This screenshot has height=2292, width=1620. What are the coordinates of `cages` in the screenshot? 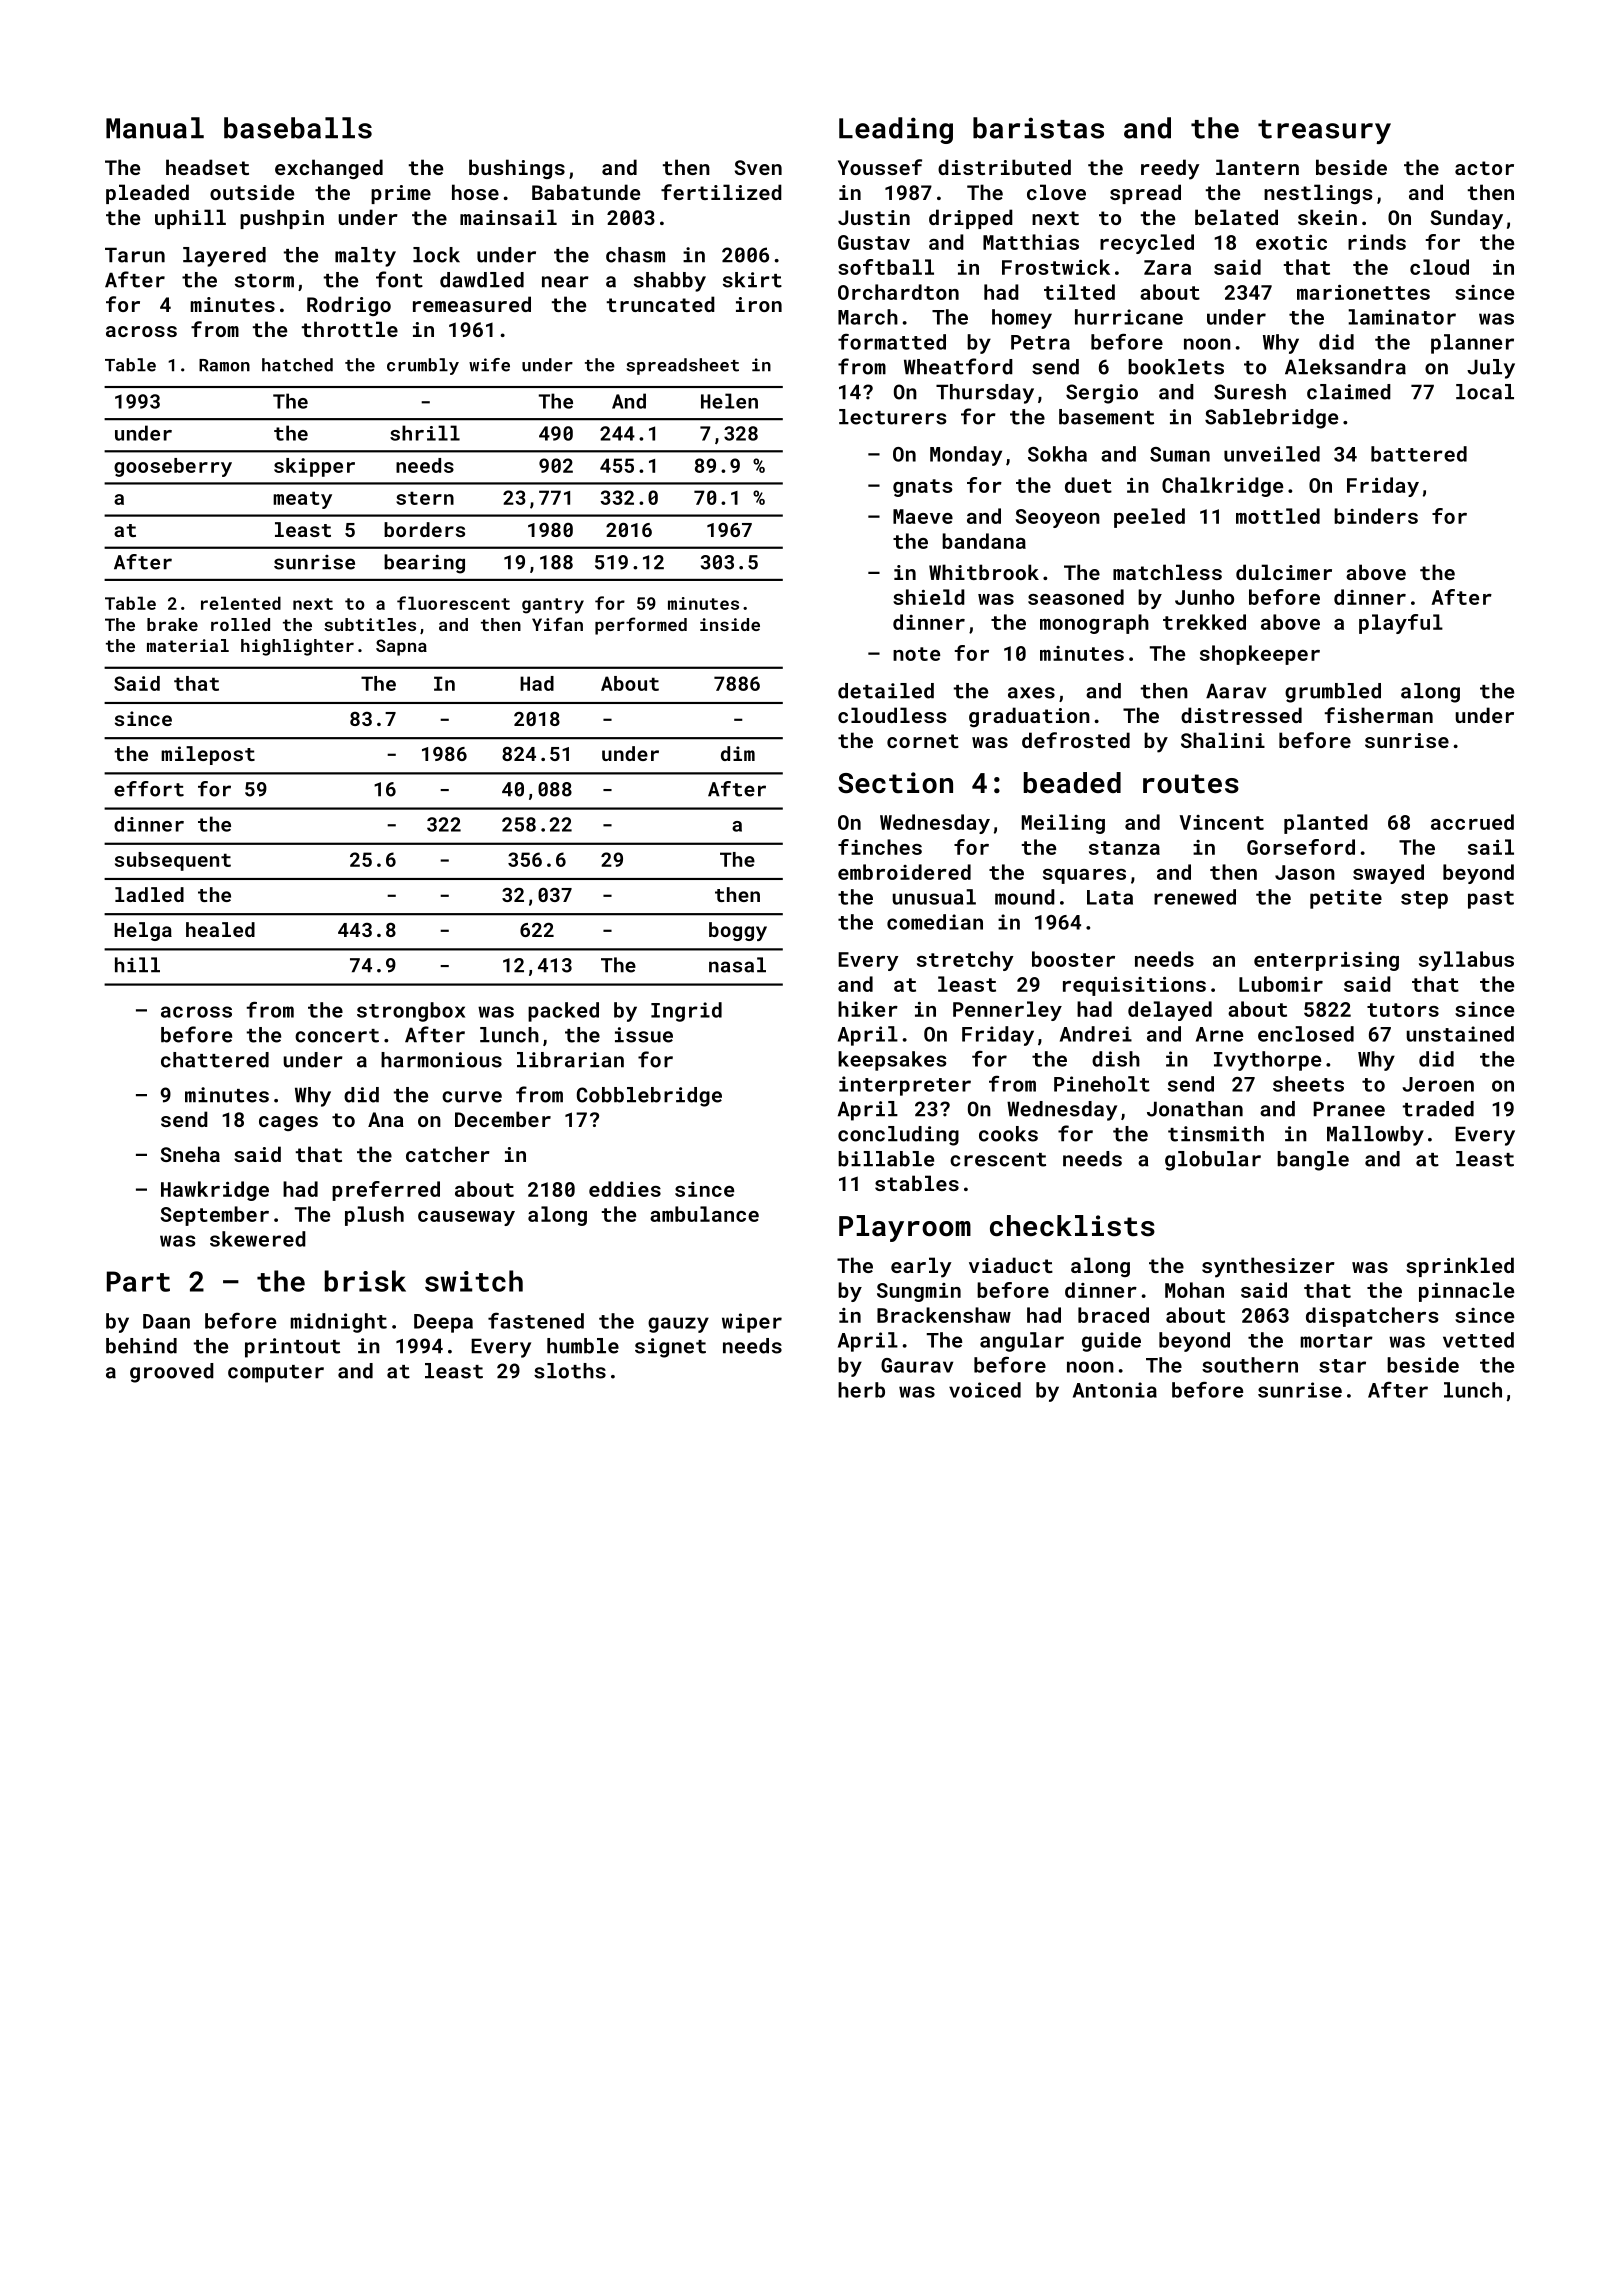 It's located at (288, 1123).
